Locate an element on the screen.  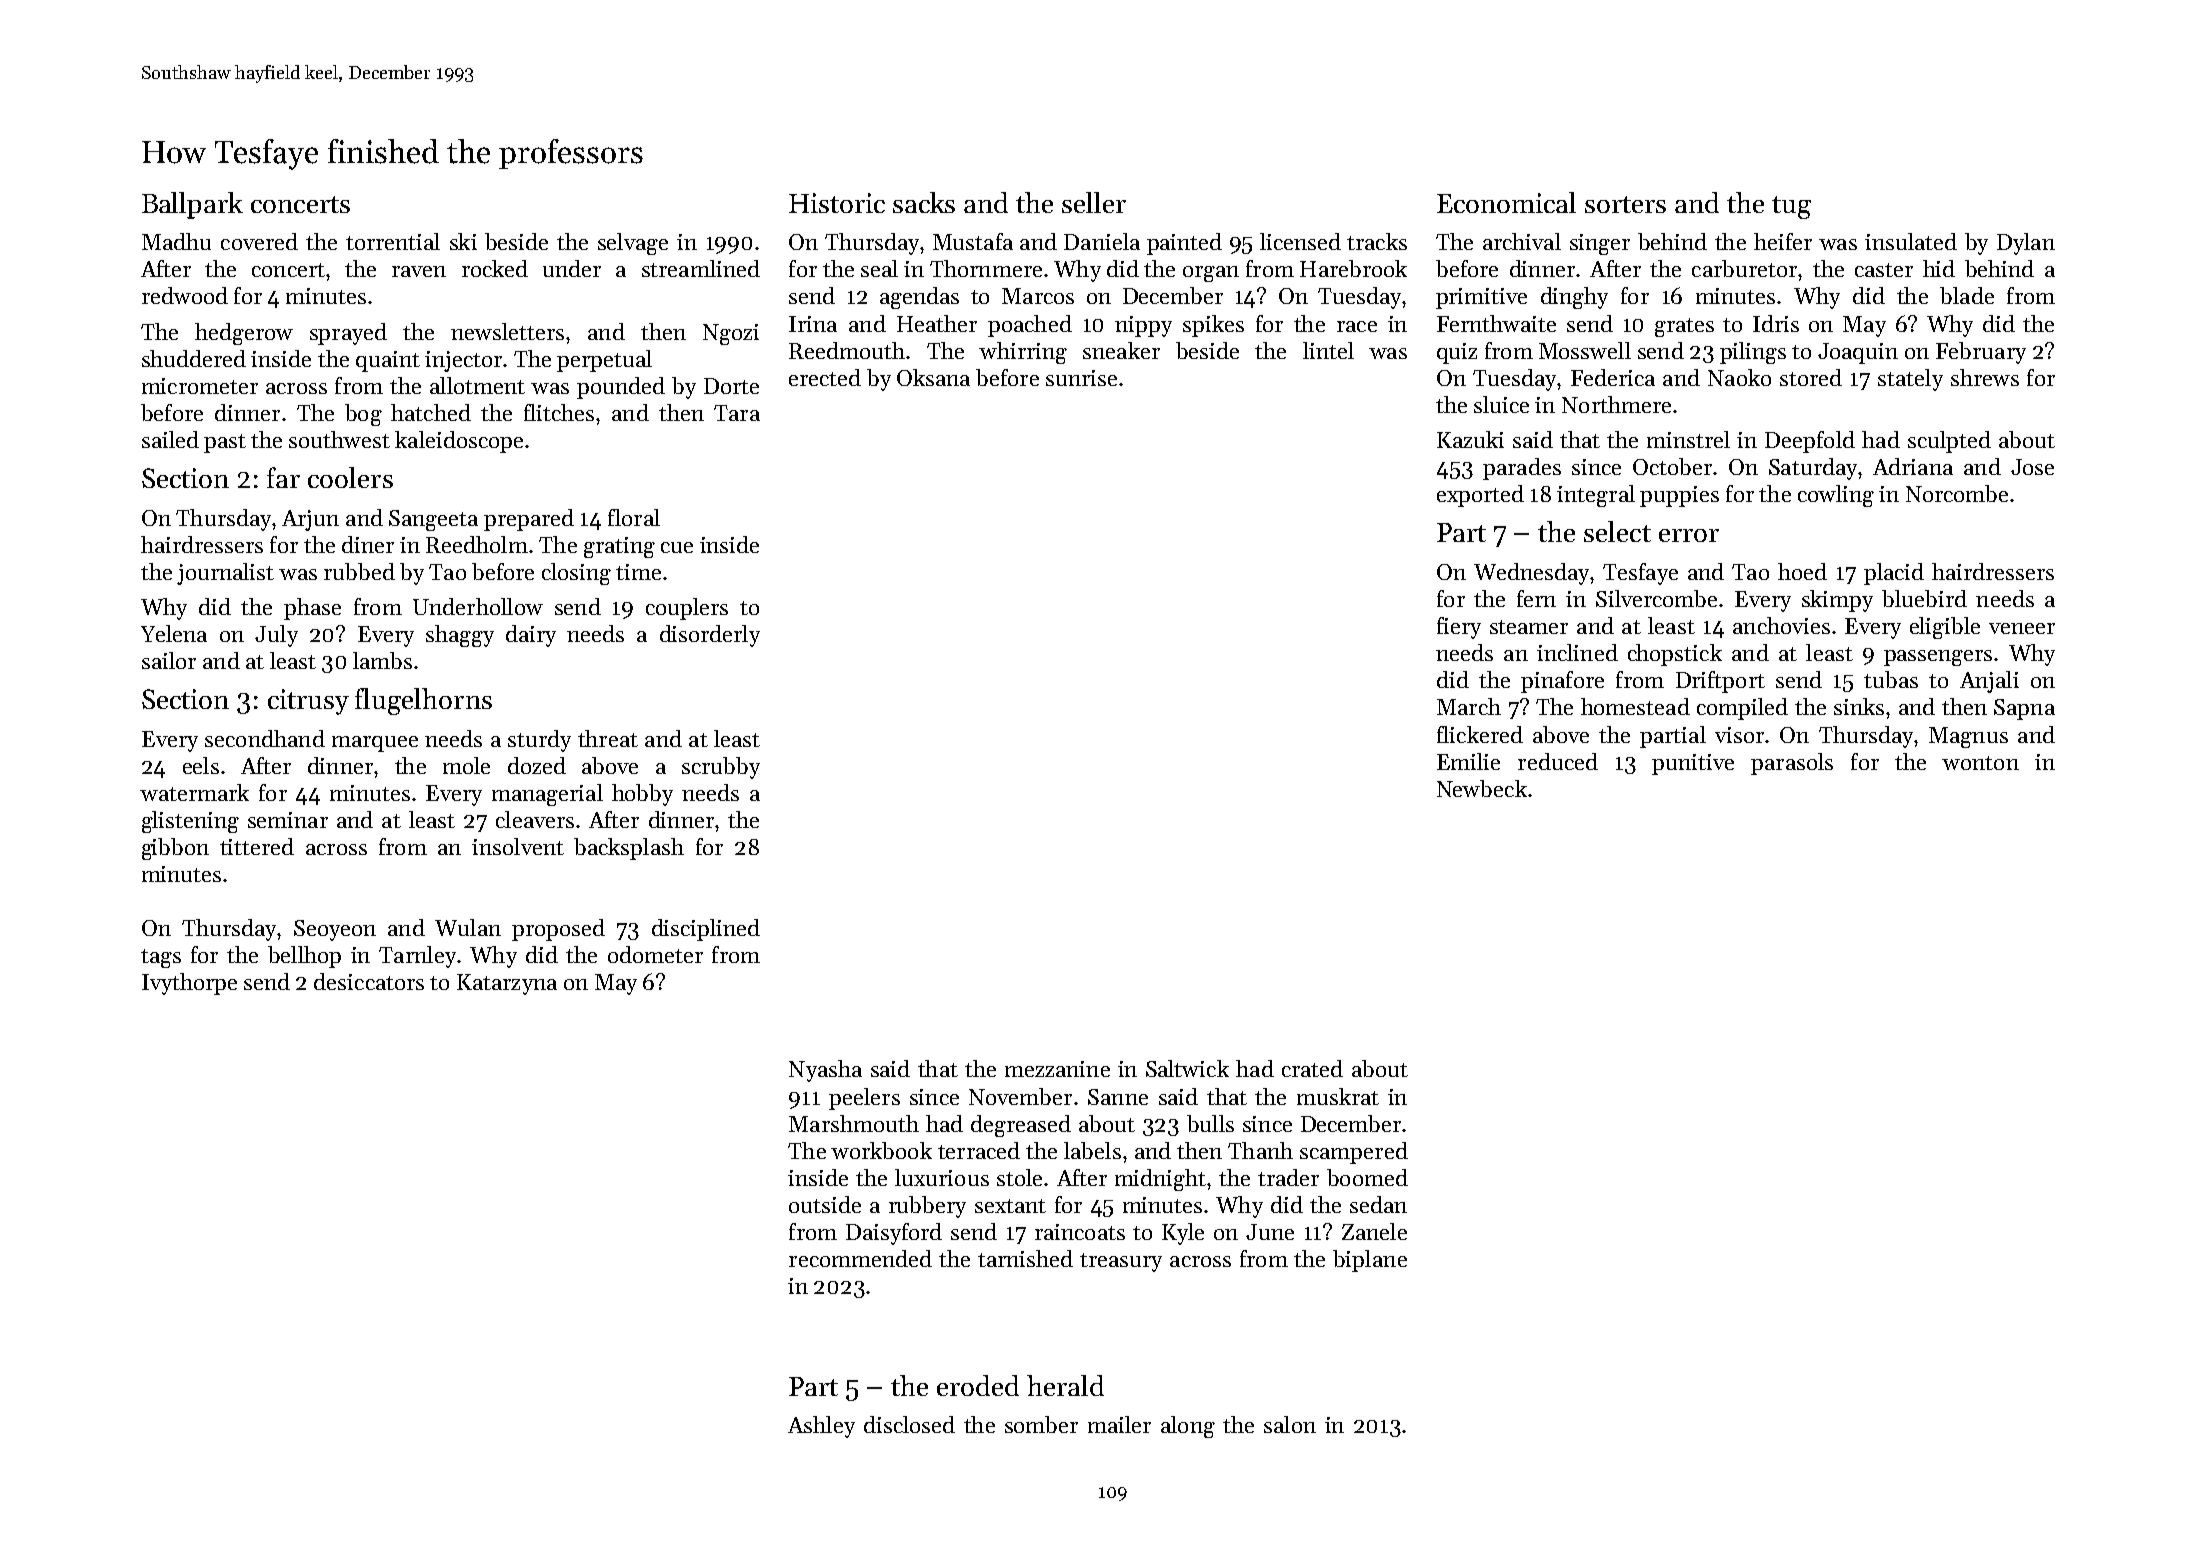
wonton is located at coordinates (1980, 763).
